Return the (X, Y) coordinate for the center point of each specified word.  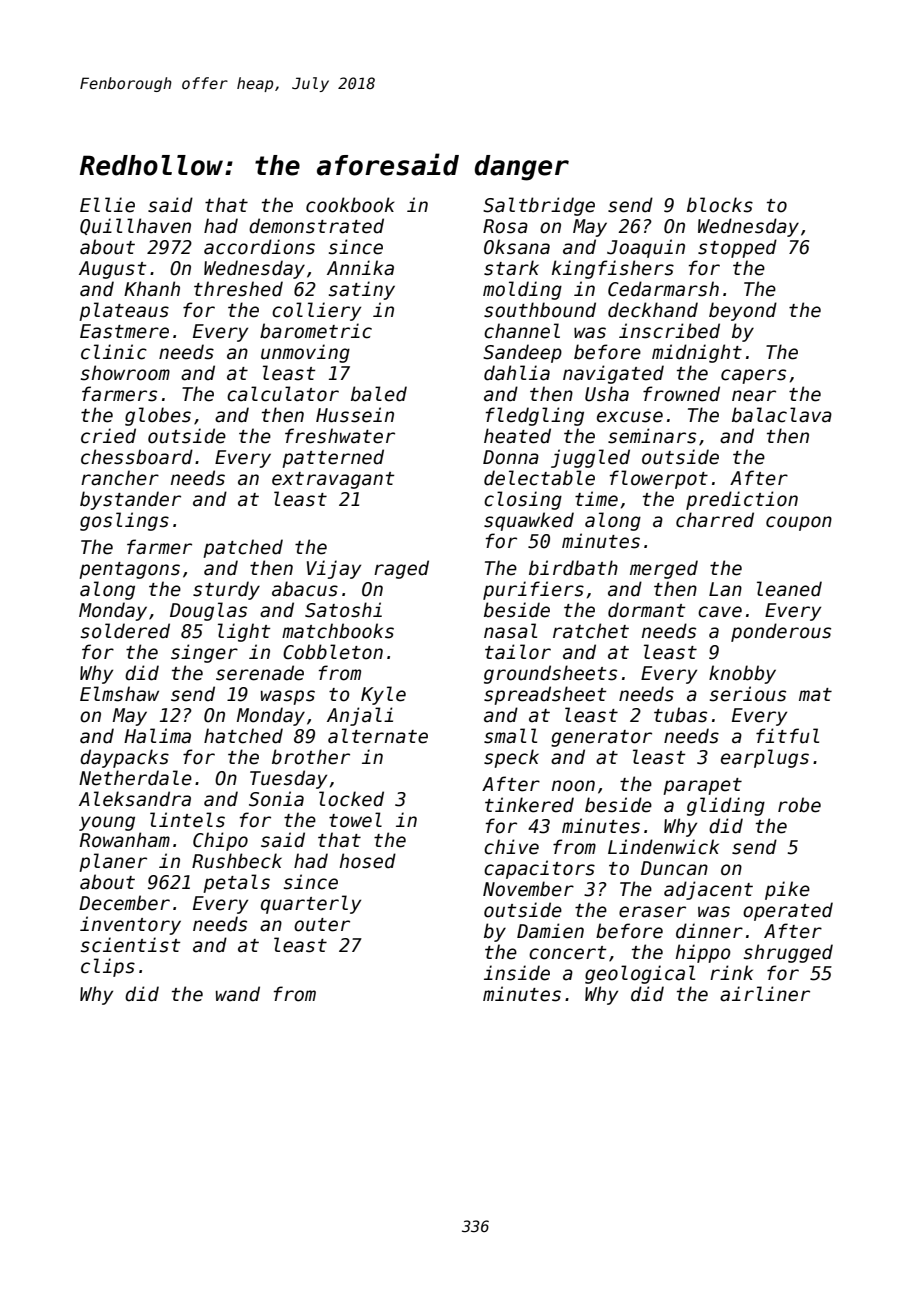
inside (517, 973)
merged (664, 569)
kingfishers (613, 269)
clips (108, 967)
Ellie (107, 205)
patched (243, 548)
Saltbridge (539, 206)
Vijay (334, 569)
